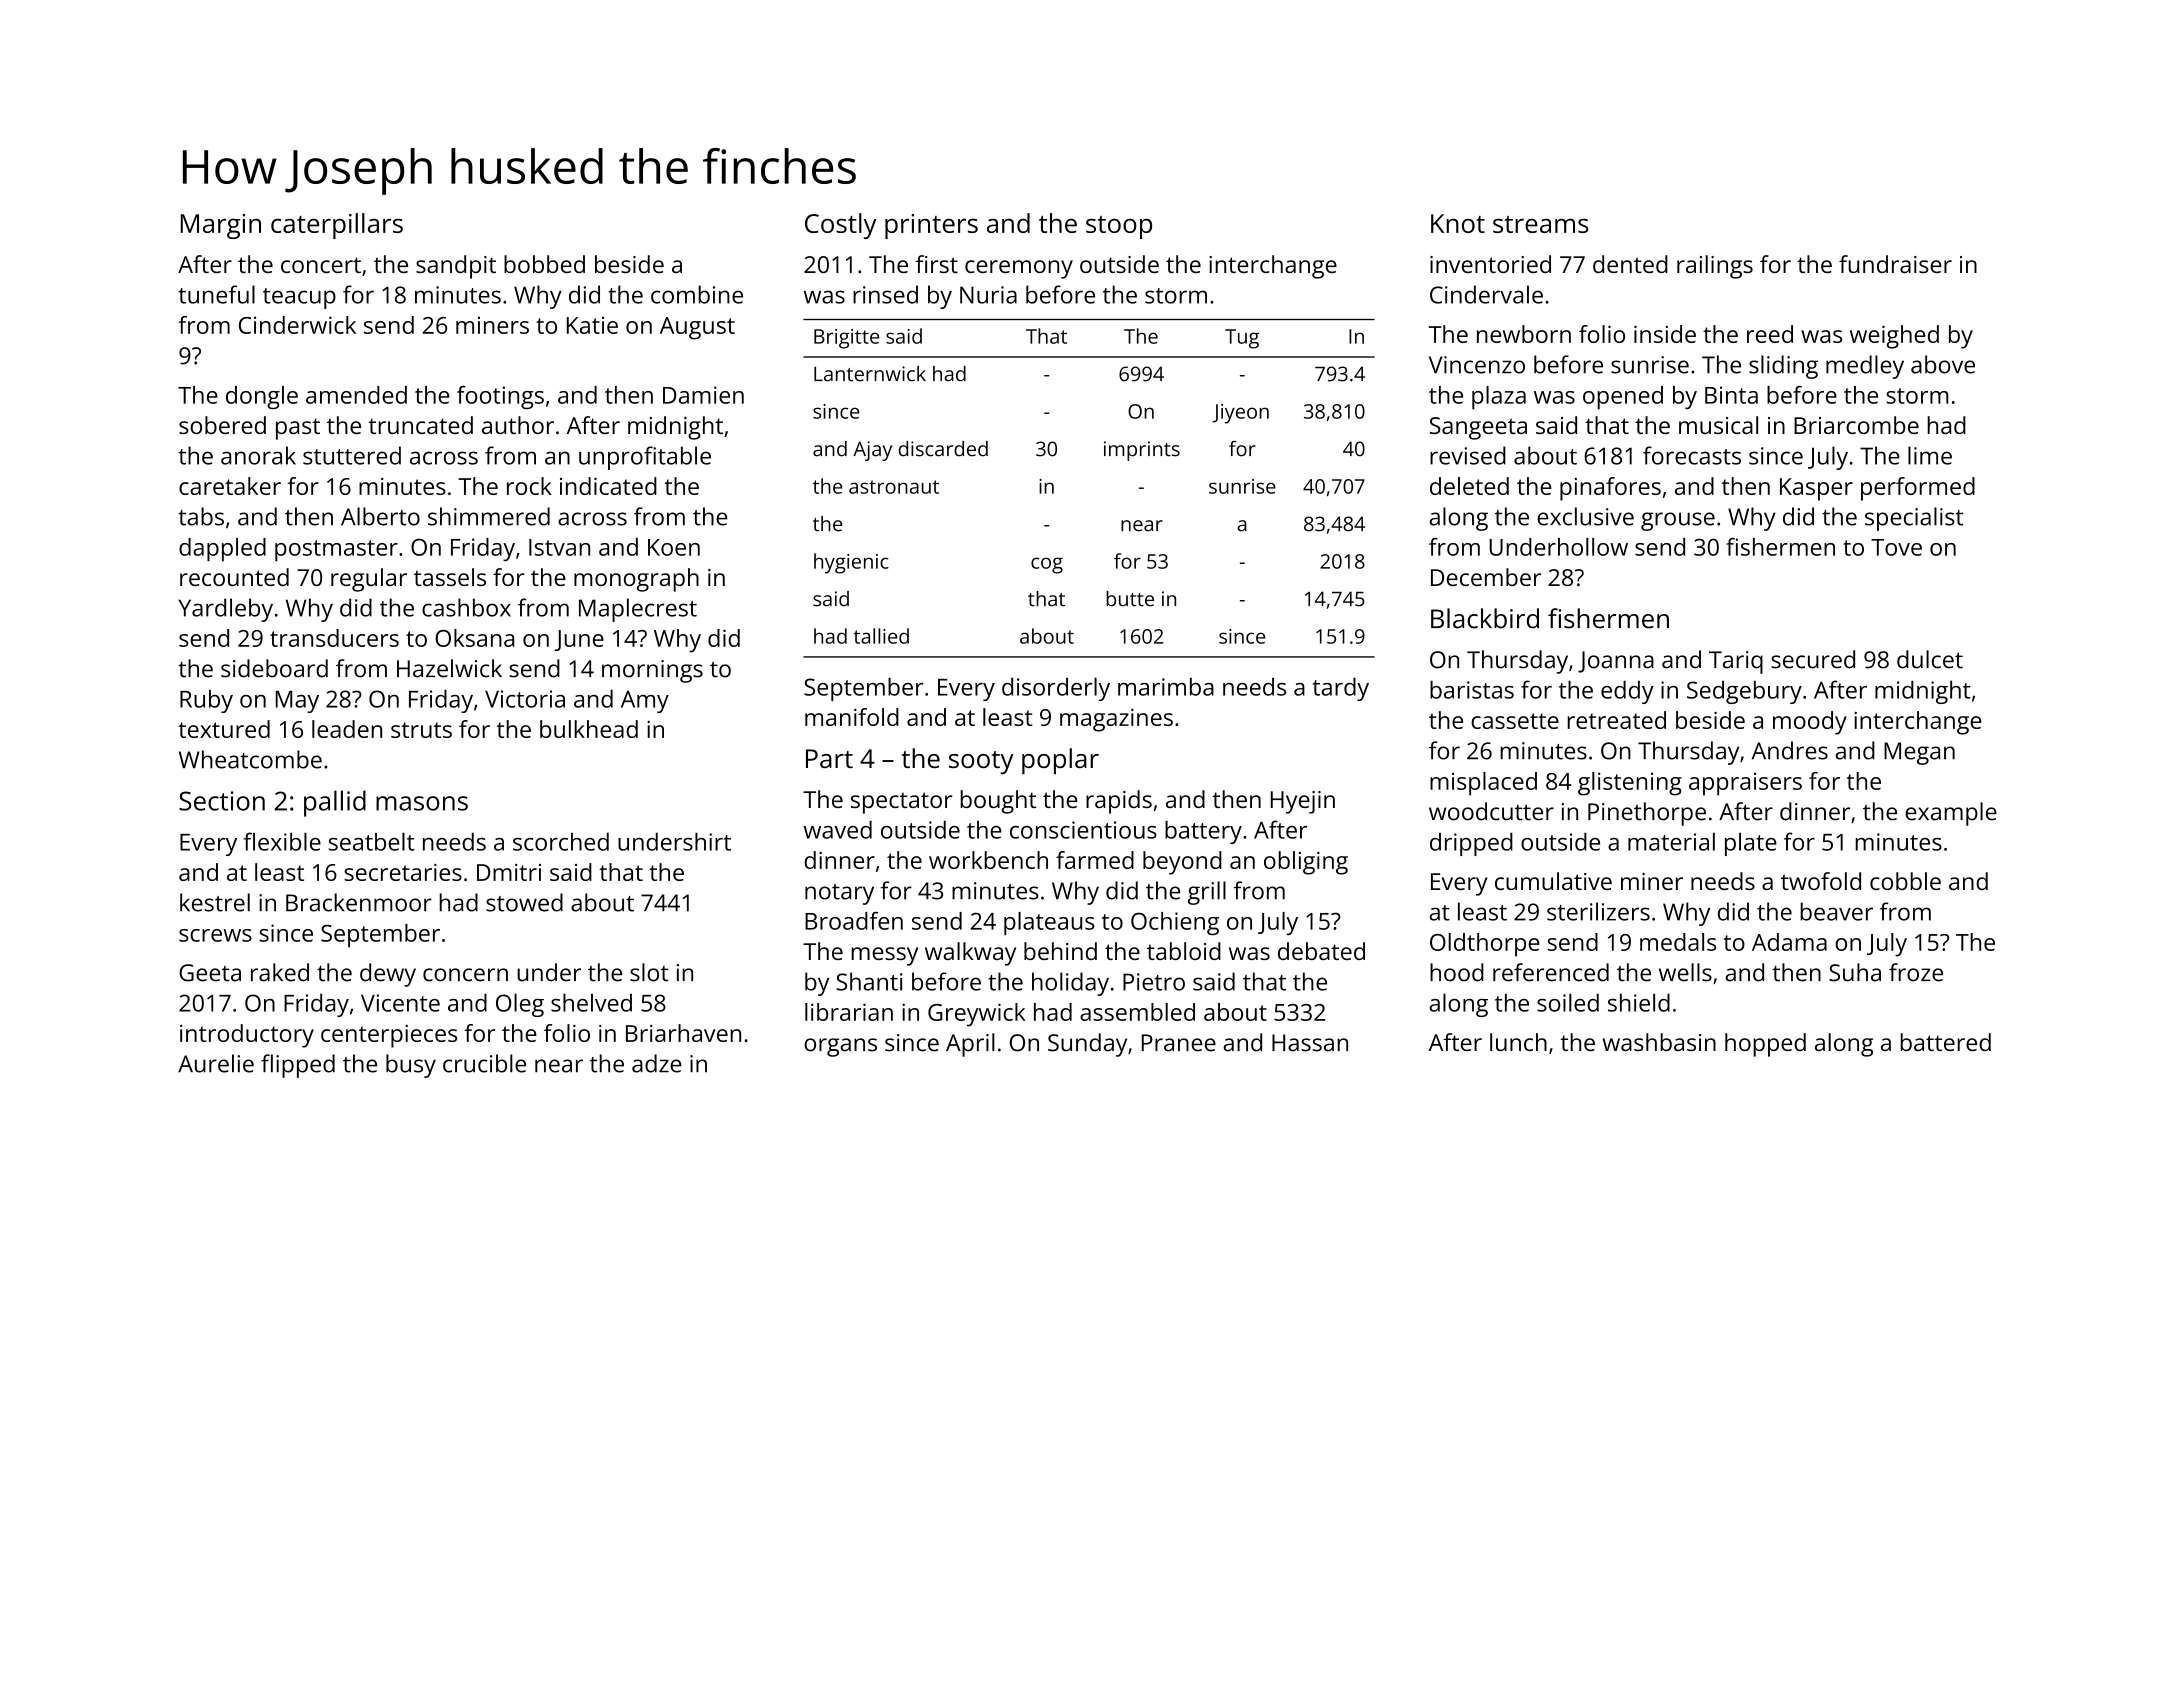  Describe the element at coordinates (1142, 451) in the page. I see `imprints` at that location.
